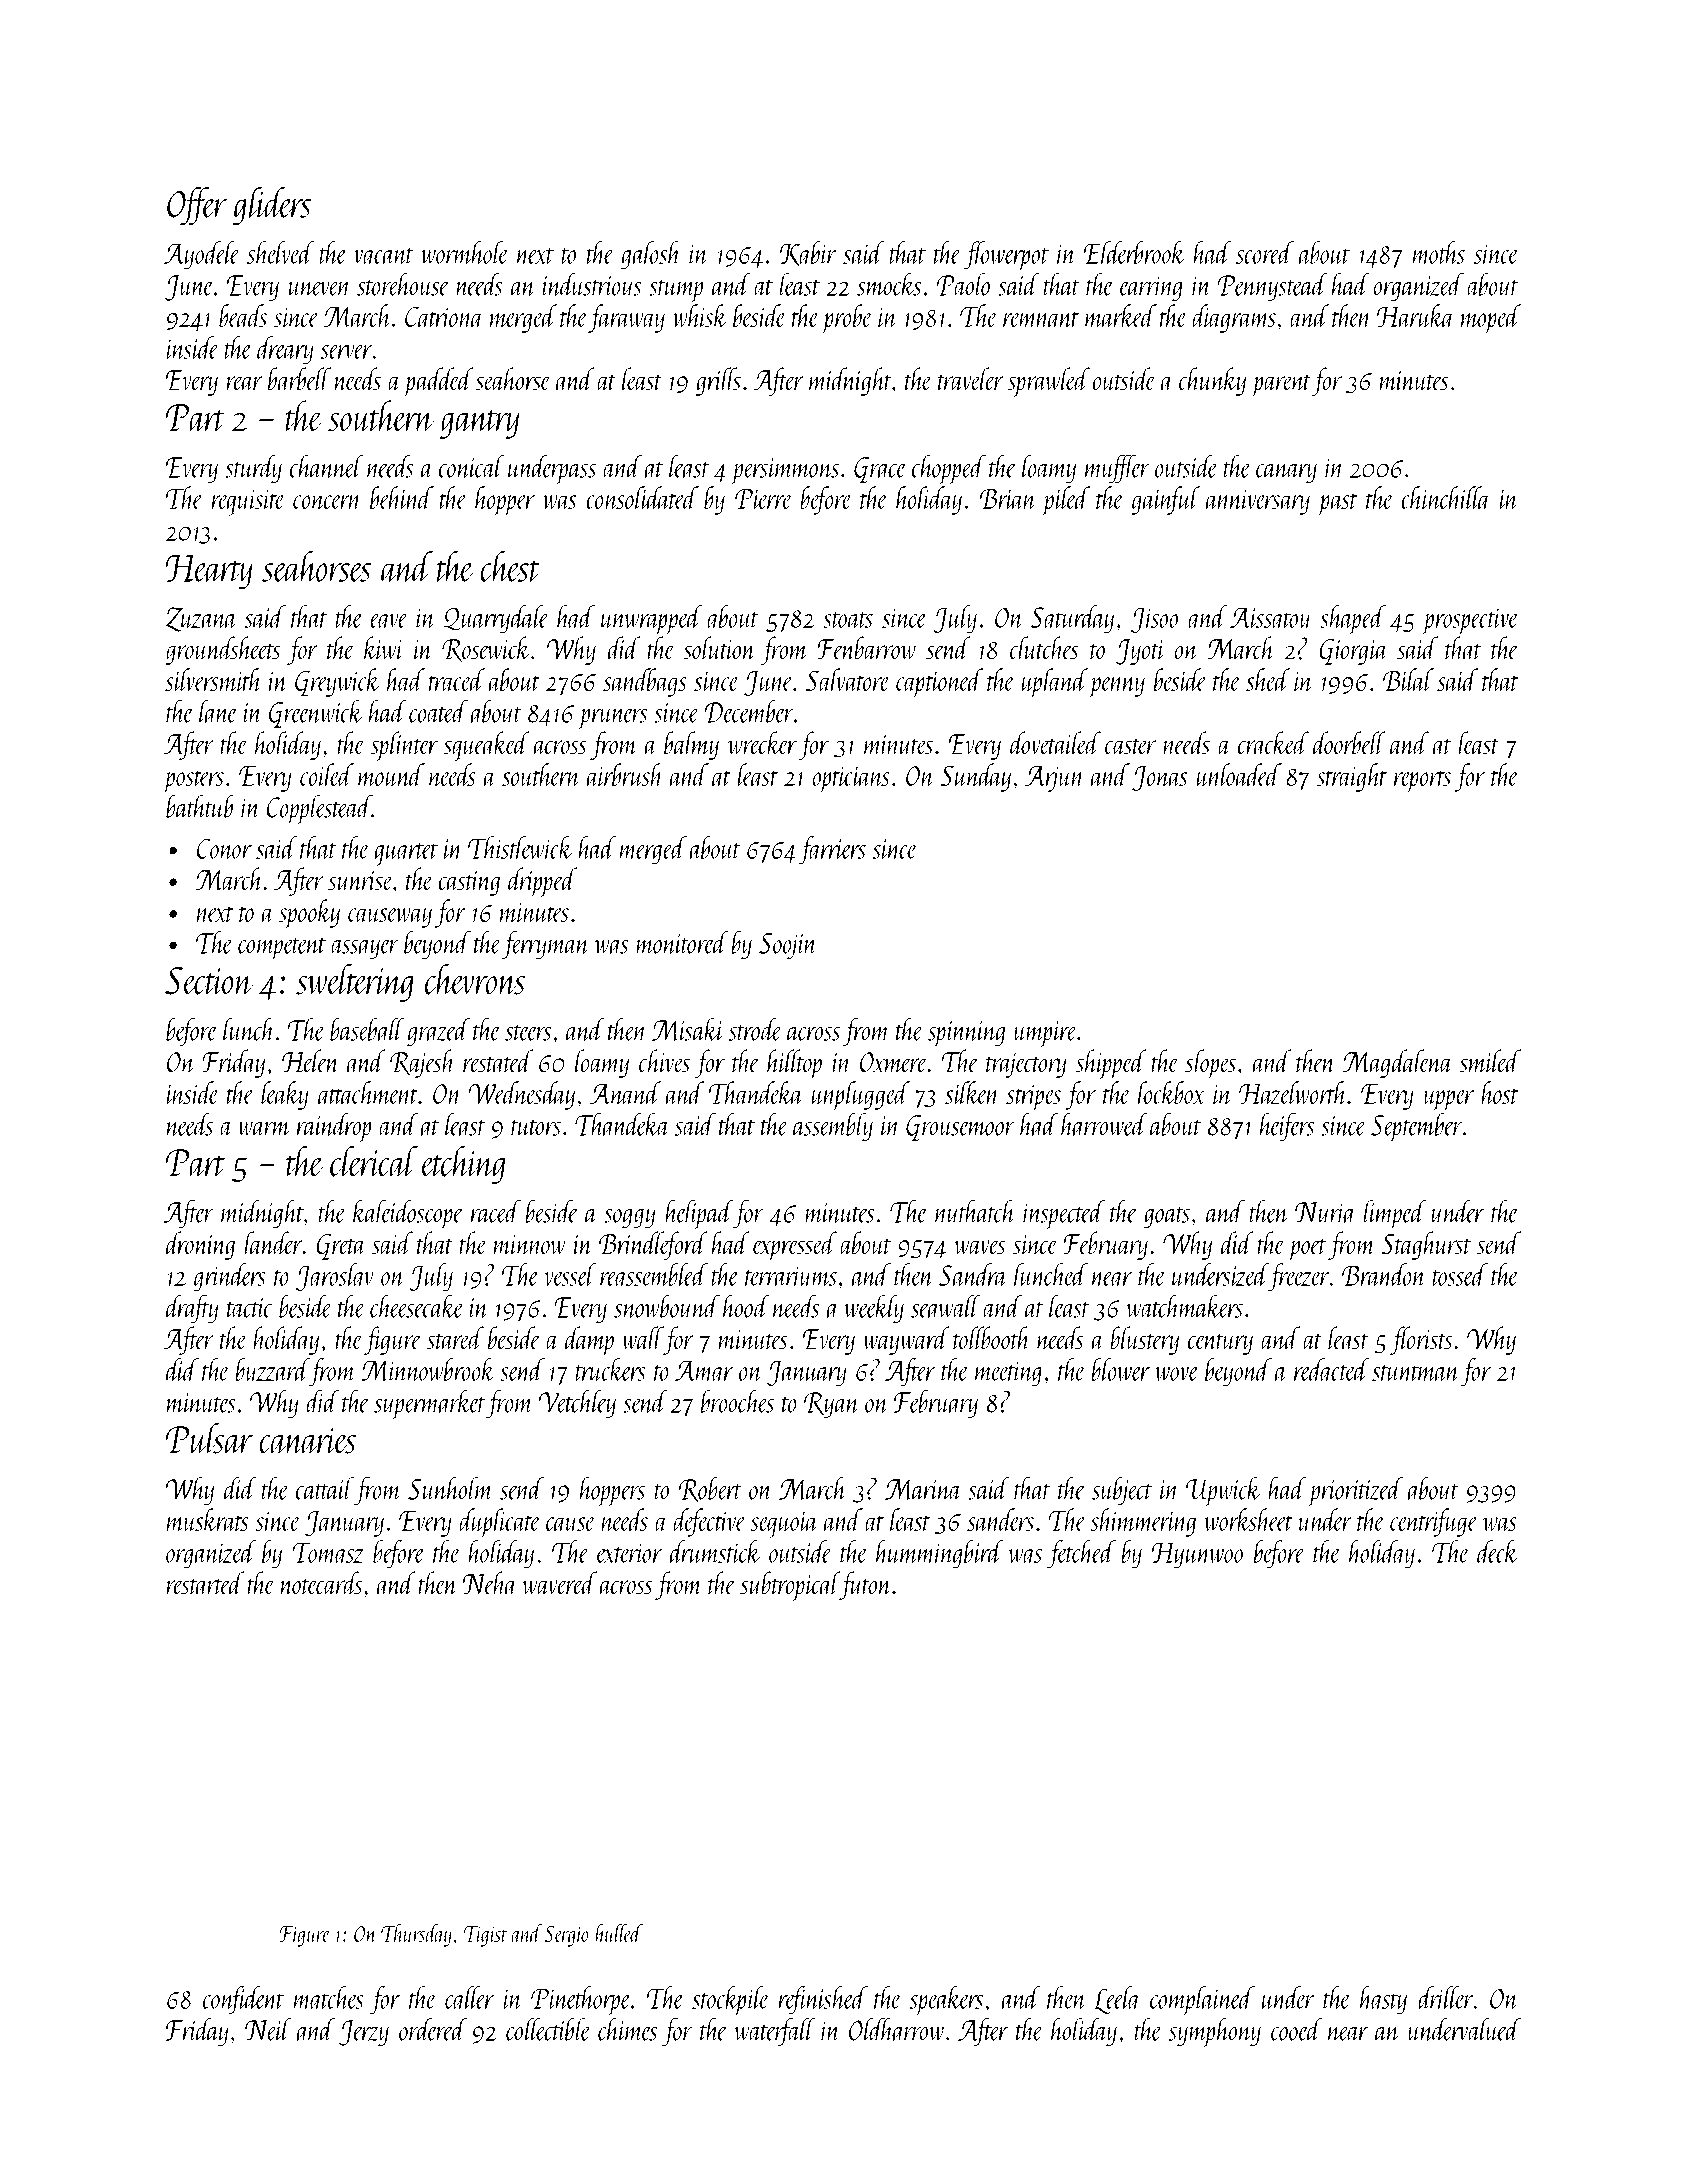  Describe the element at coordinates (715, 1551) in the screenshot. I see `drumstick` at that location.
